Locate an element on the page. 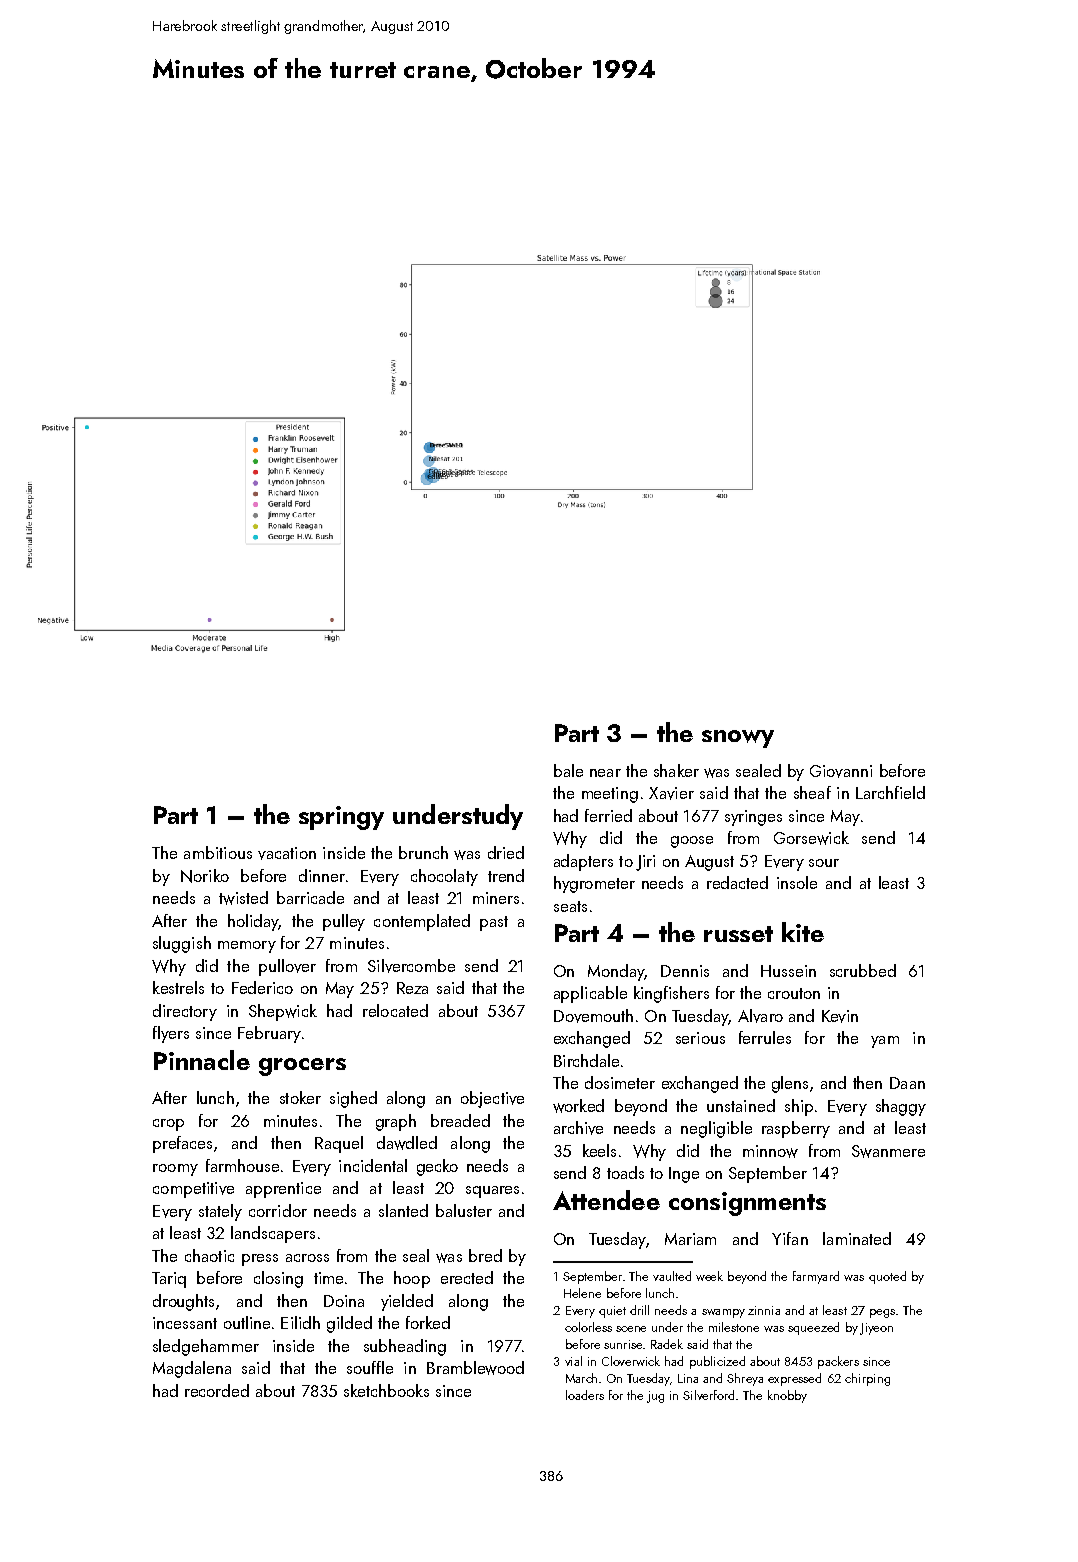 Image resolution: width=1078 pixels, height=1562 pixels. recorded is located at coordinates (217, 1390).
